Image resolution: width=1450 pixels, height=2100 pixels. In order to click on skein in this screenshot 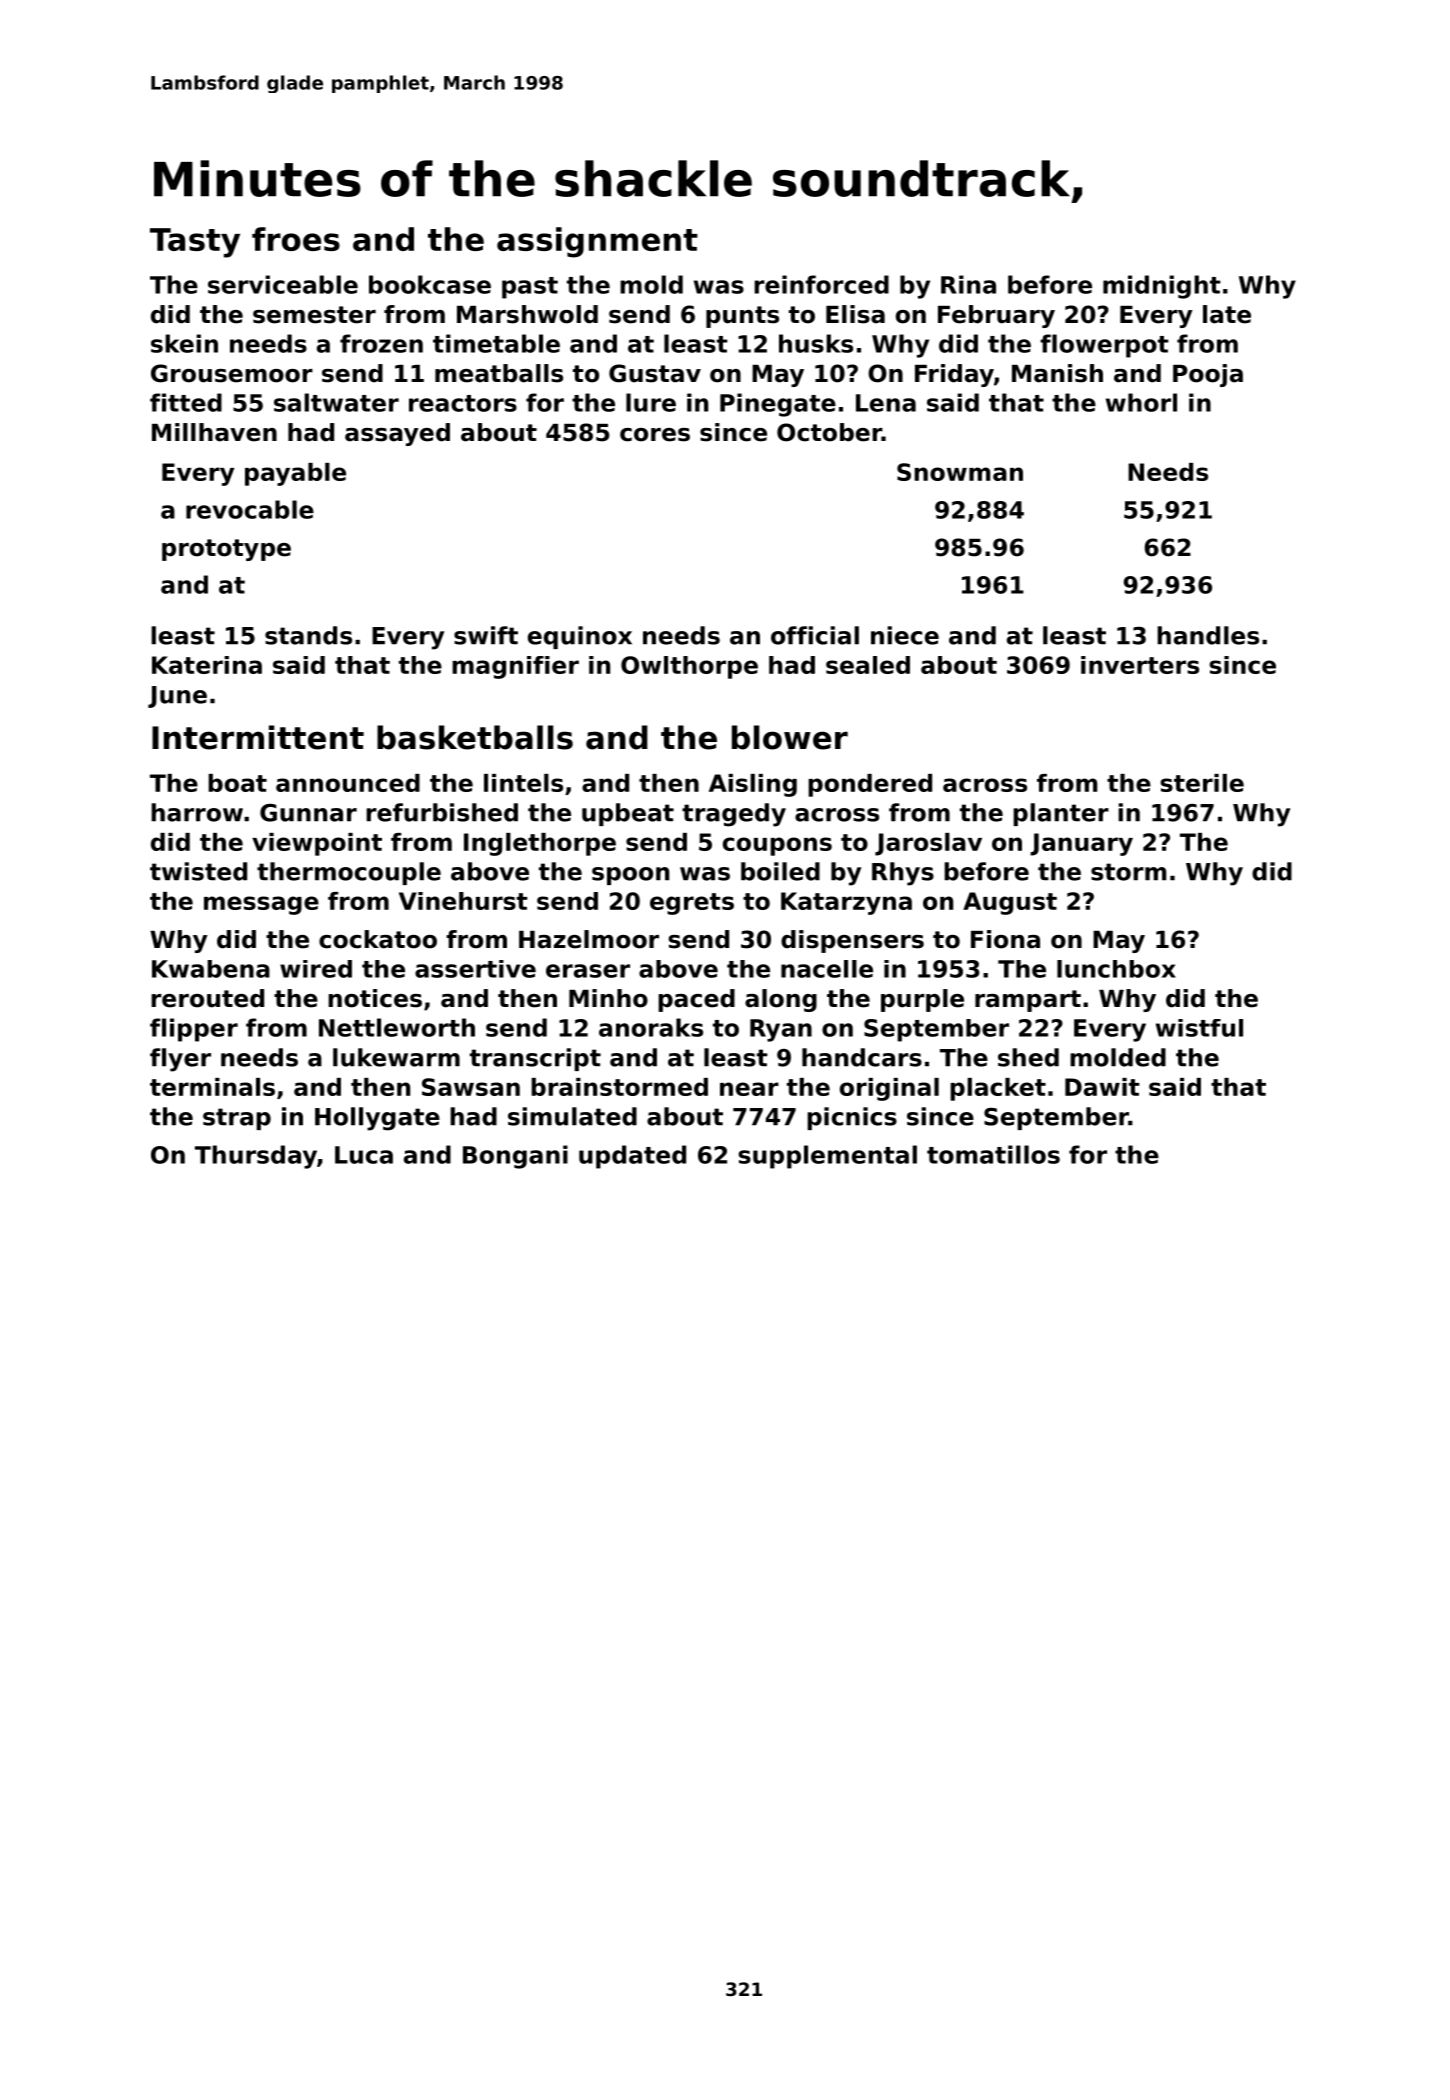, I will do `click(184, 343)`.
